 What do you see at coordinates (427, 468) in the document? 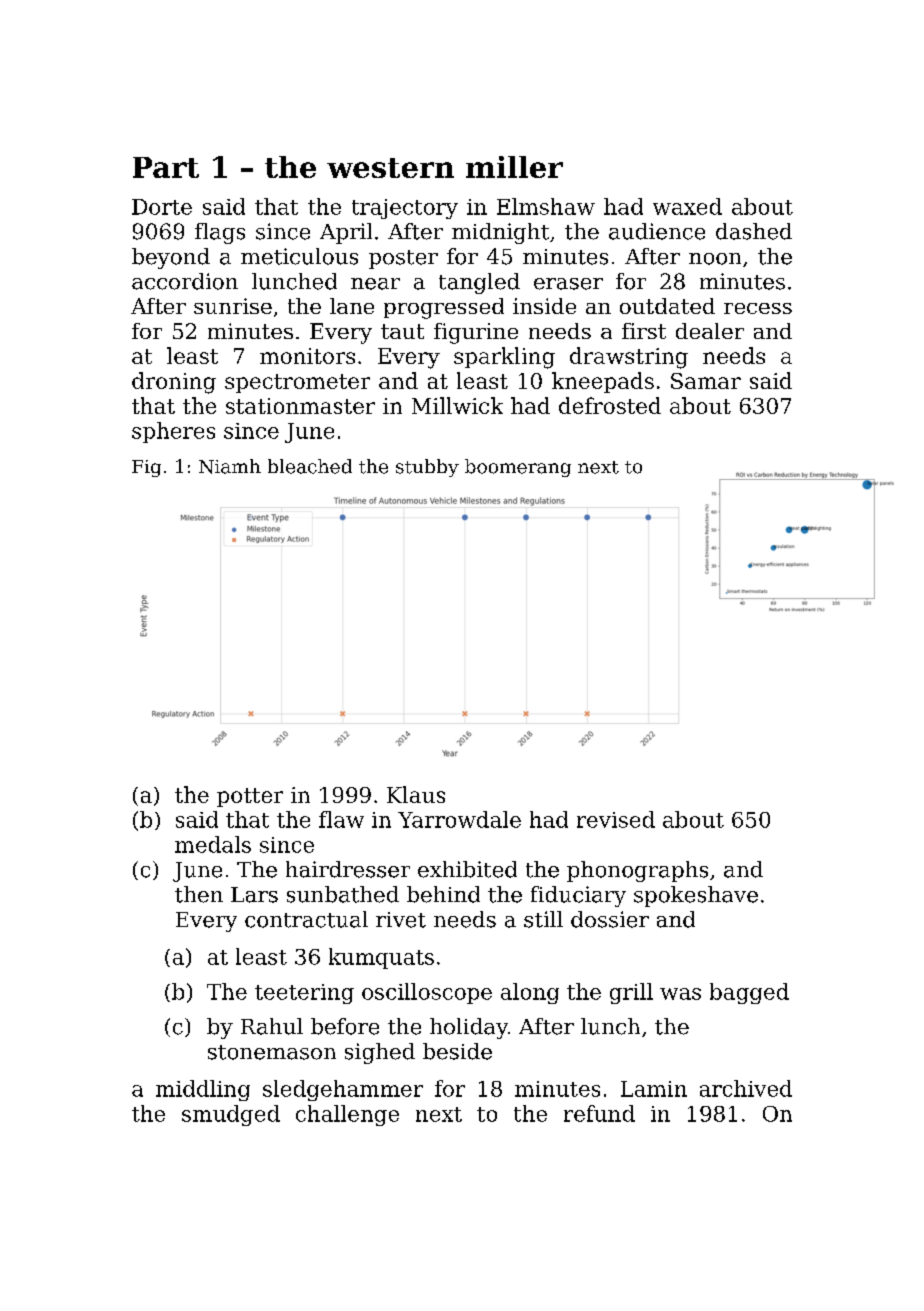
I see `stubby` at bounding box center [427, 468].
